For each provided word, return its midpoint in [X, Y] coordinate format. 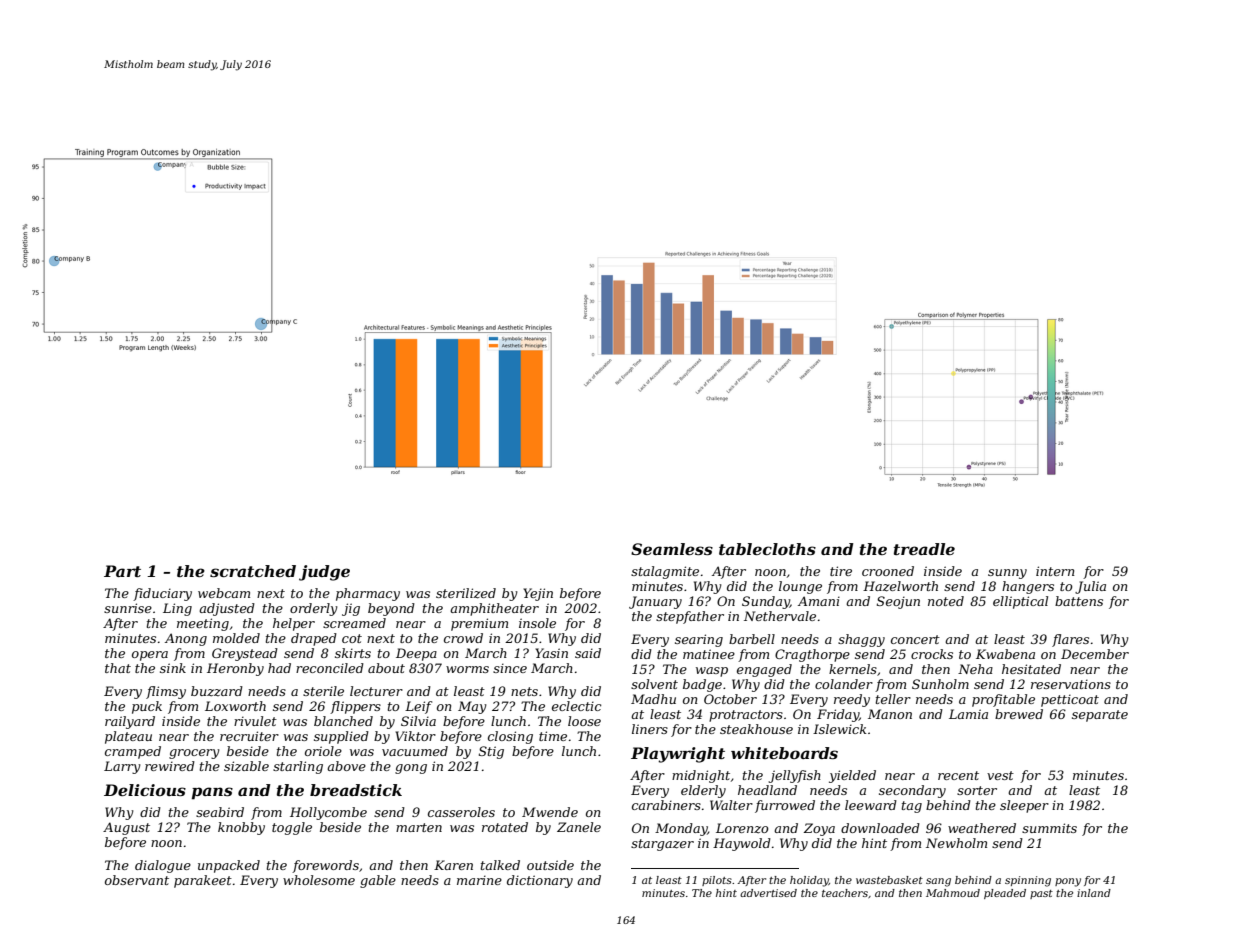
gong [411, 769]
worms [467, 669]
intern [1055, 571]
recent [958, 775]
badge [702, 685]
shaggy [861, 640]
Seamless [672, 549]
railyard [130, 722]
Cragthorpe [812, 655]
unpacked [229, 866]
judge [324, 573]
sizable [246, 766]
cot [352, 638]
